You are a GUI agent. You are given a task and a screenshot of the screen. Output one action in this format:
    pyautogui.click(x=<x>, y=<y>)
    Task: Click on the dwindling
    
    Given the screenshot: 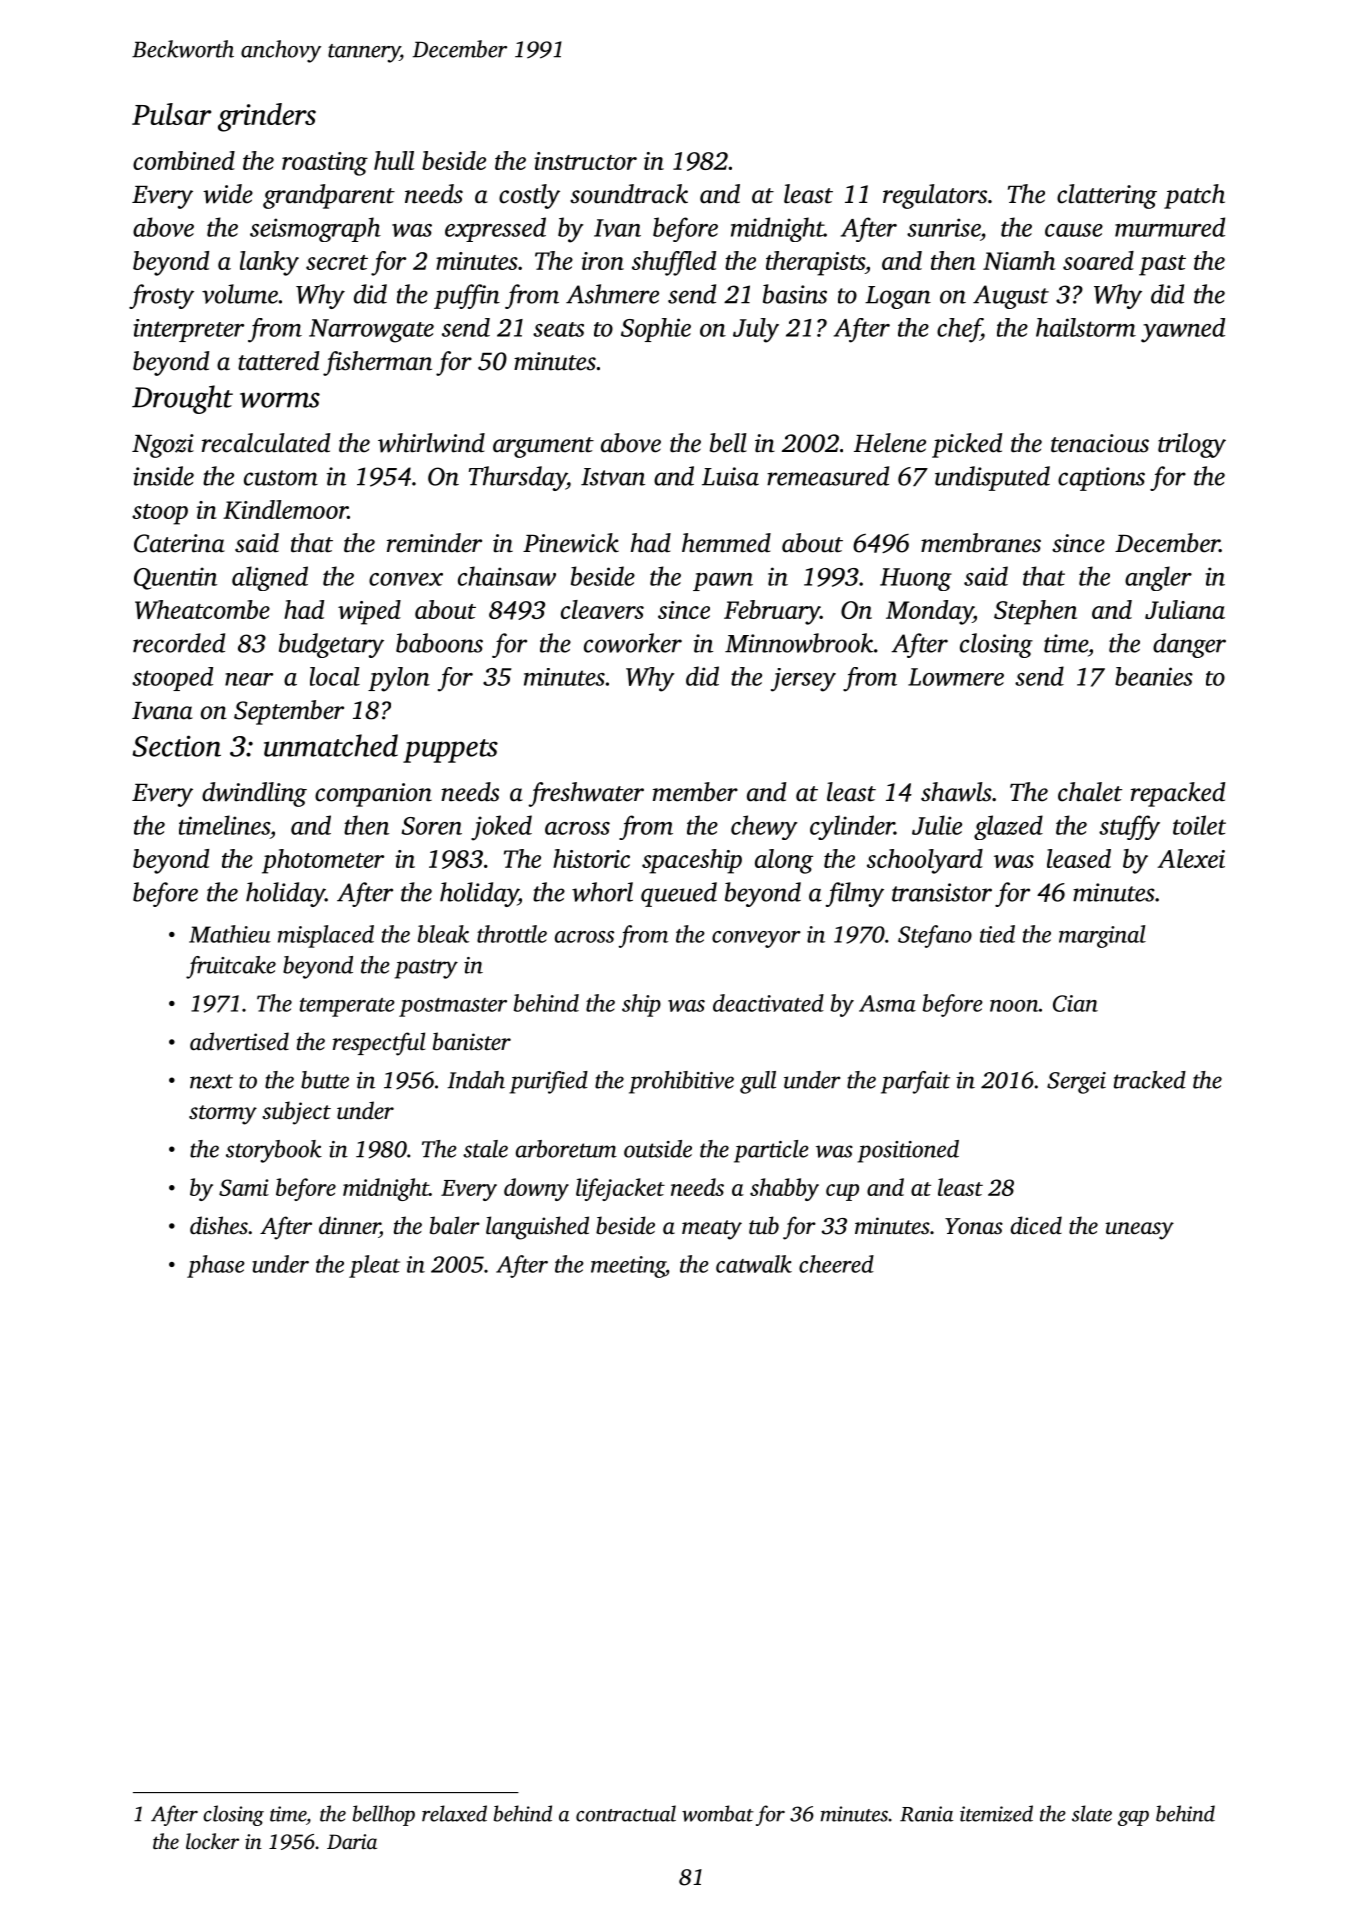 What is the action you would take?
    pyautogui.click(x=254, y=794)
